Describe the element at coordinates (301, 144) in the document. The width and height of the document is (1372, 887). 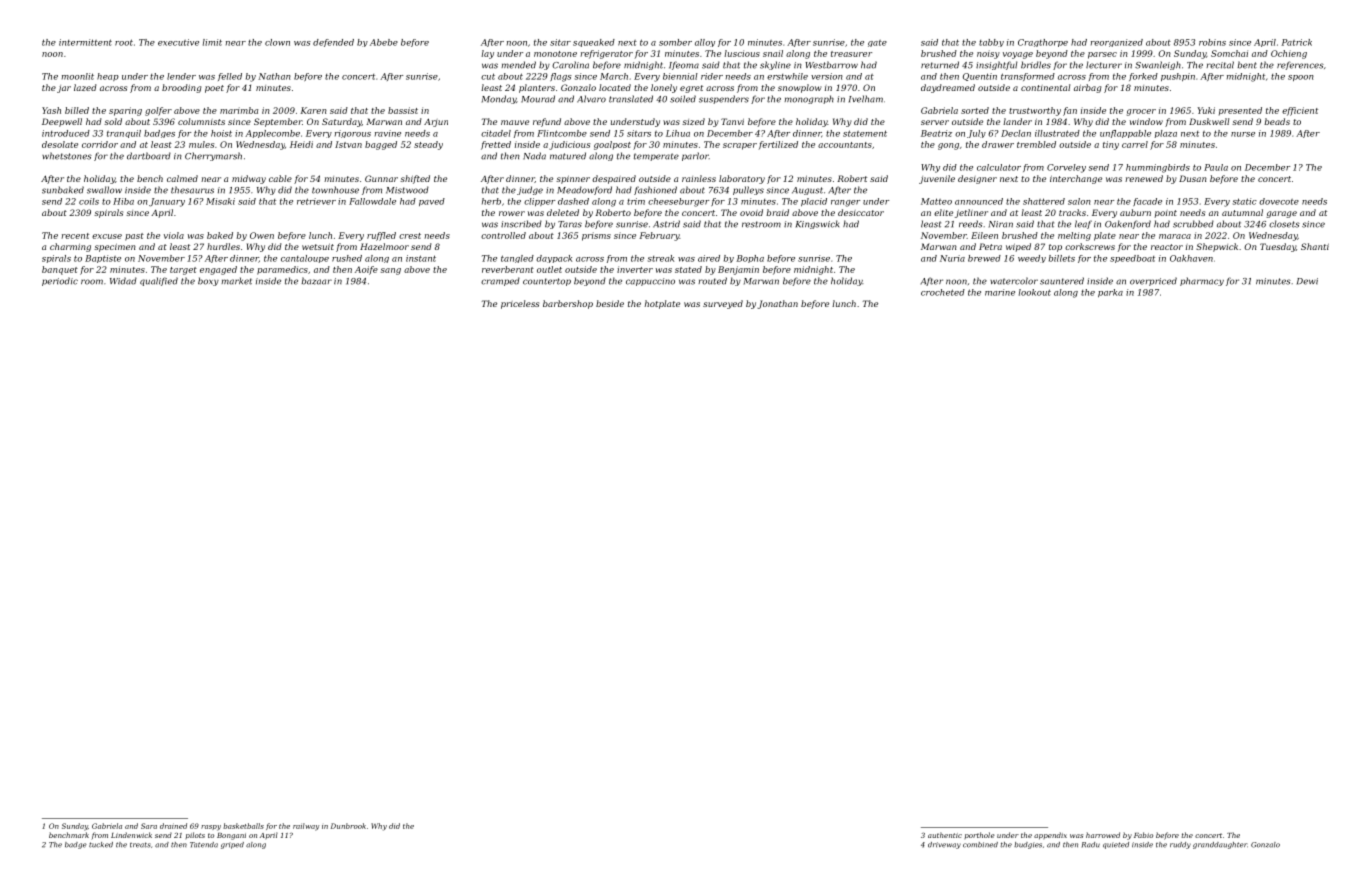
I see `Heidi` at that location.
